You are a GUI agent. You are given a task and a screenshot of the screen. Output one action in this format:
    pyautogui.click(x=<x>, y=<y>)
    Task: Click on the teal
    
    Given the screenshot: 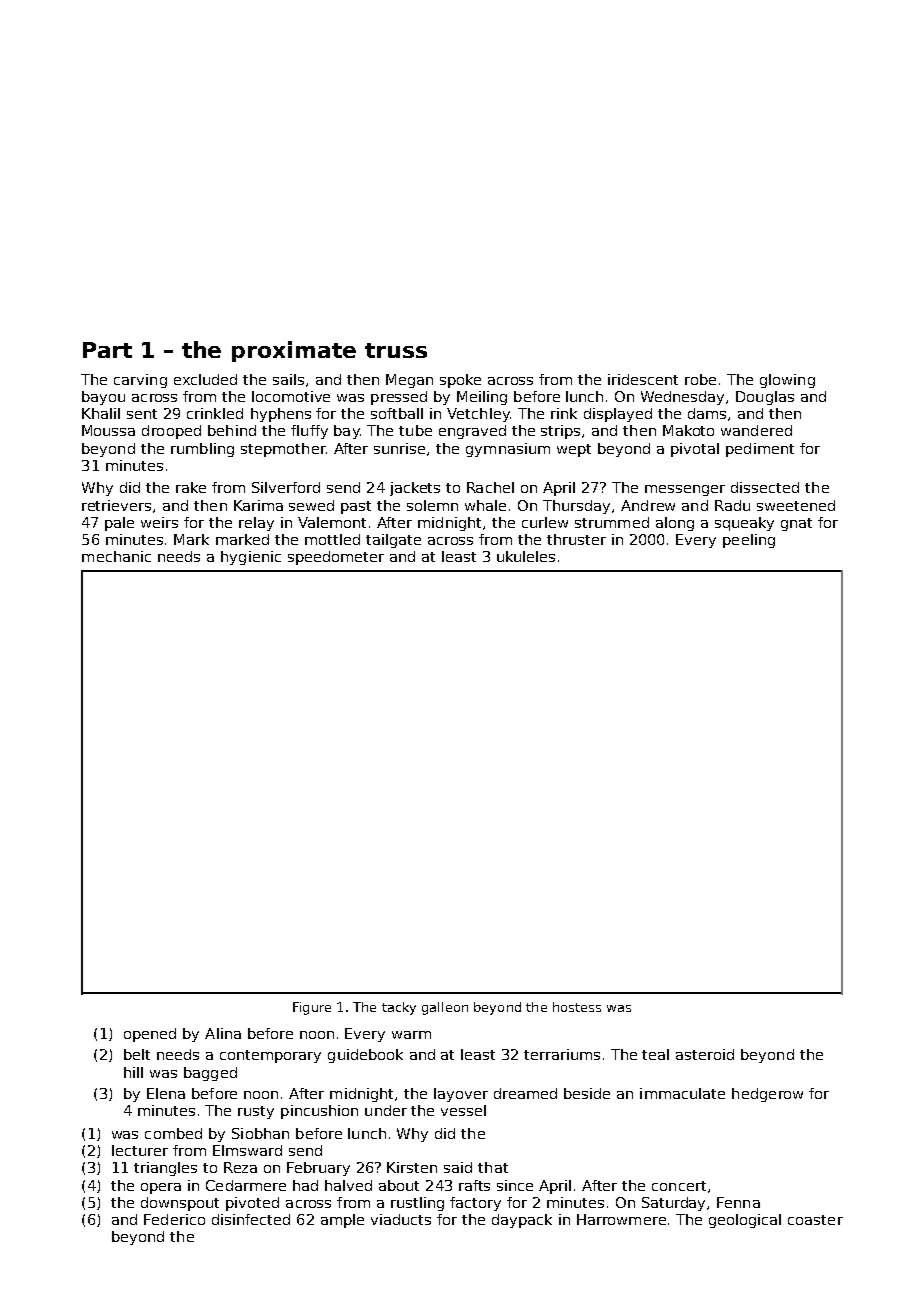 What is the action you would take?
    pyautogui.click(x=655, y=1054)
